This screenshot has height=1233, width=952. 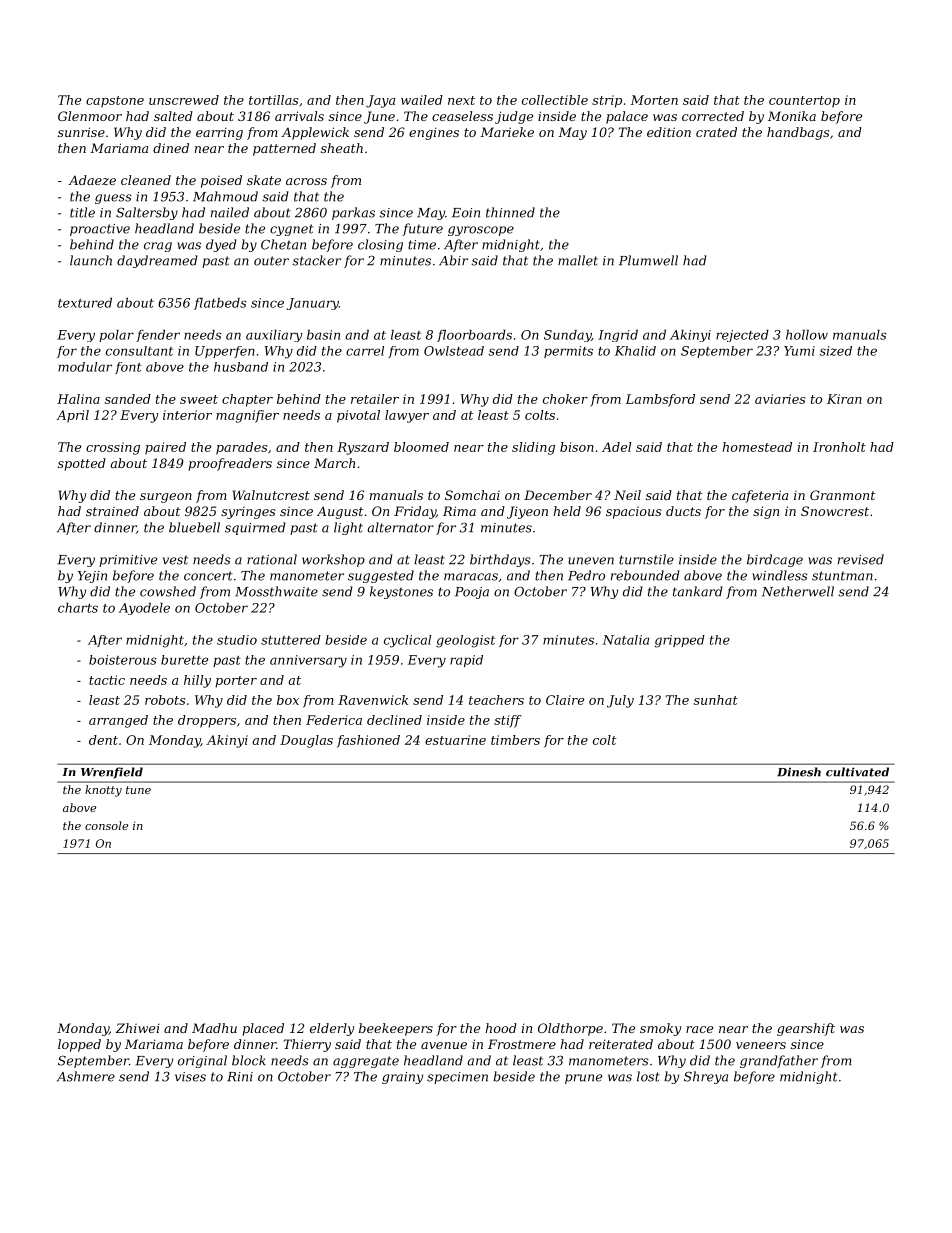 What do you see at coordinates (742, 335) in the screenshot?
I see `rejected` at bounding box center [742, 335].
